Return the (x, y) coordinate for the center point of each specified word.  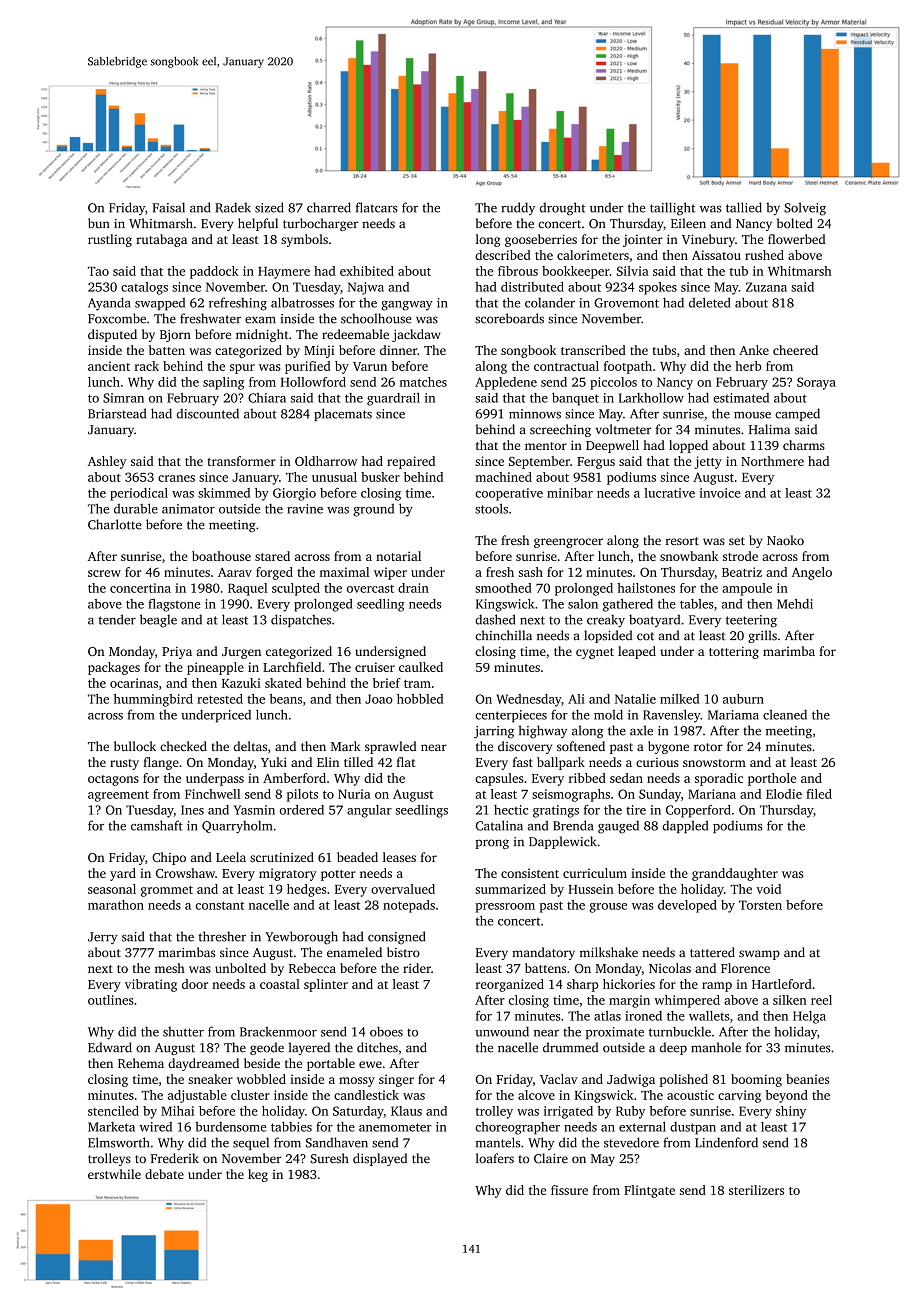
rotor (708, 747)
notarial (398, 556)
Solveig (805, 209)
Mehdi (795, 604)
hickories (629, 984)
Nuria (354, 794)
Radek (233, 207)
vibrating (151, 985)
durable (136, 508)
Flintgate (649, 1191)
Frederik (174, 1158)
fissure (569, 1190)
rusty (124, 764)
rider (417, 968)
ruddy (518, 208)
